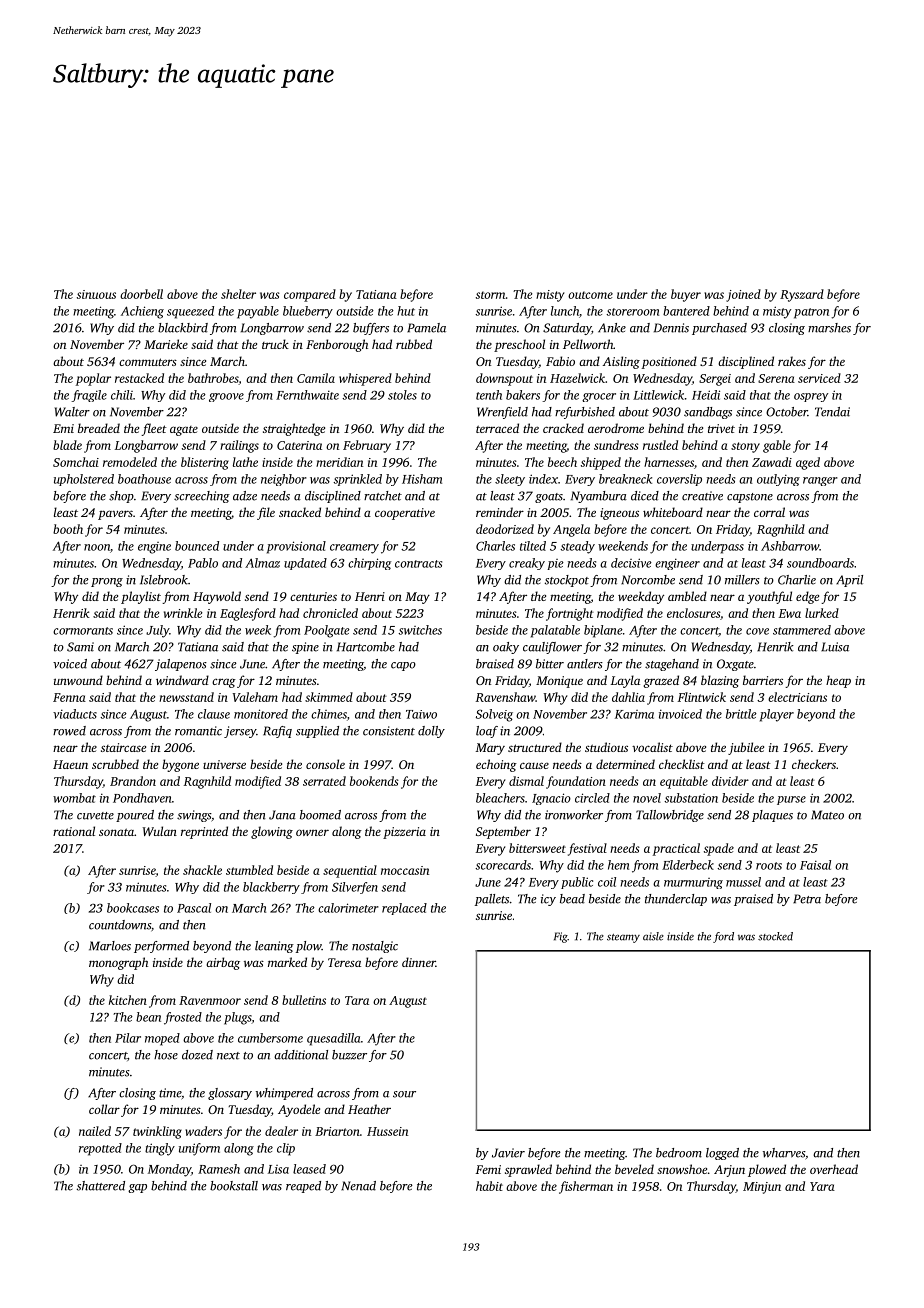 Image resolution: width=924 pixels, height=1308 pixels. I want to click on sinuous, so click(96, 294).
